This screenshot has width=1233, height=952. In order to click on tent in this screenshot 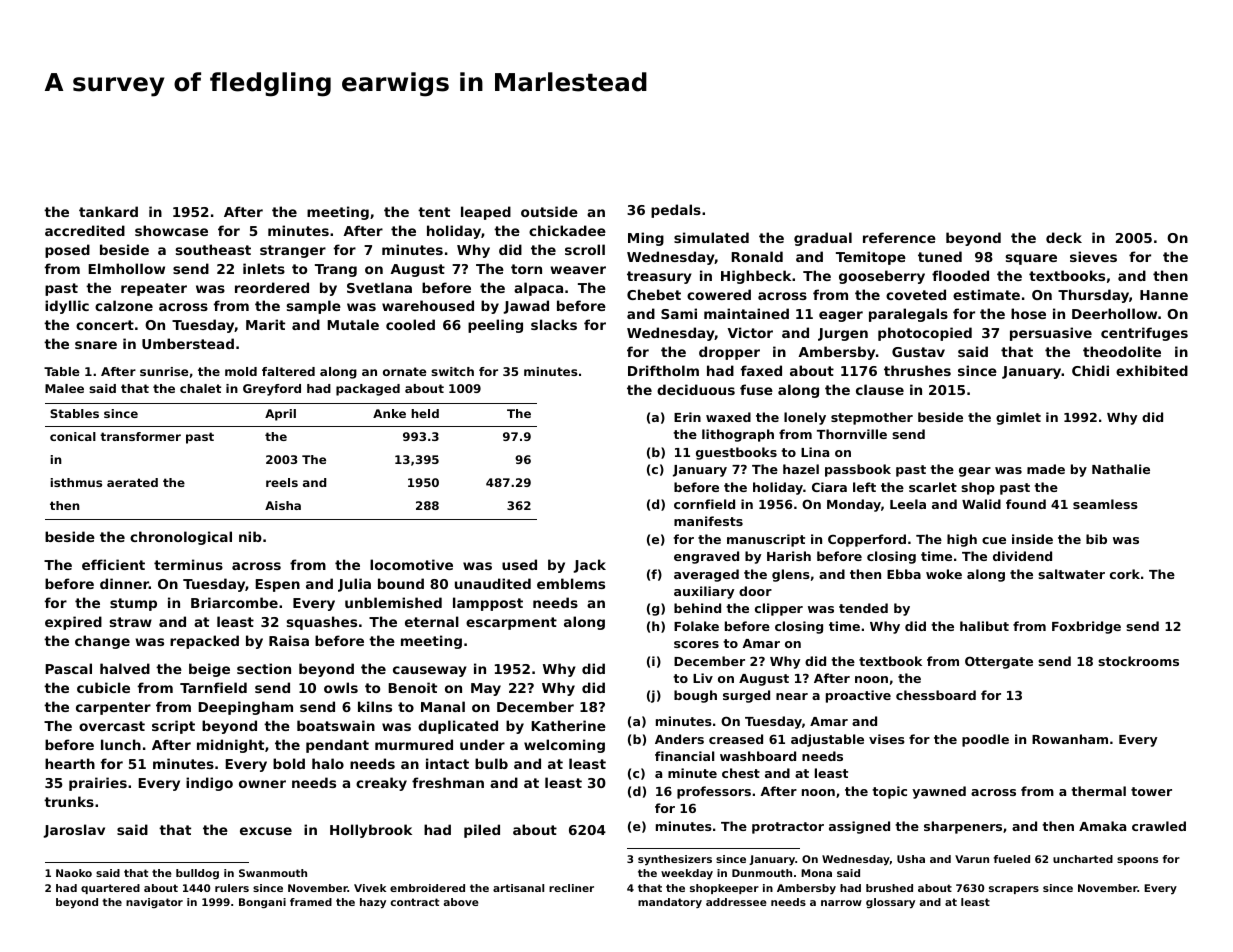, I will do `click(434, 212)`.
